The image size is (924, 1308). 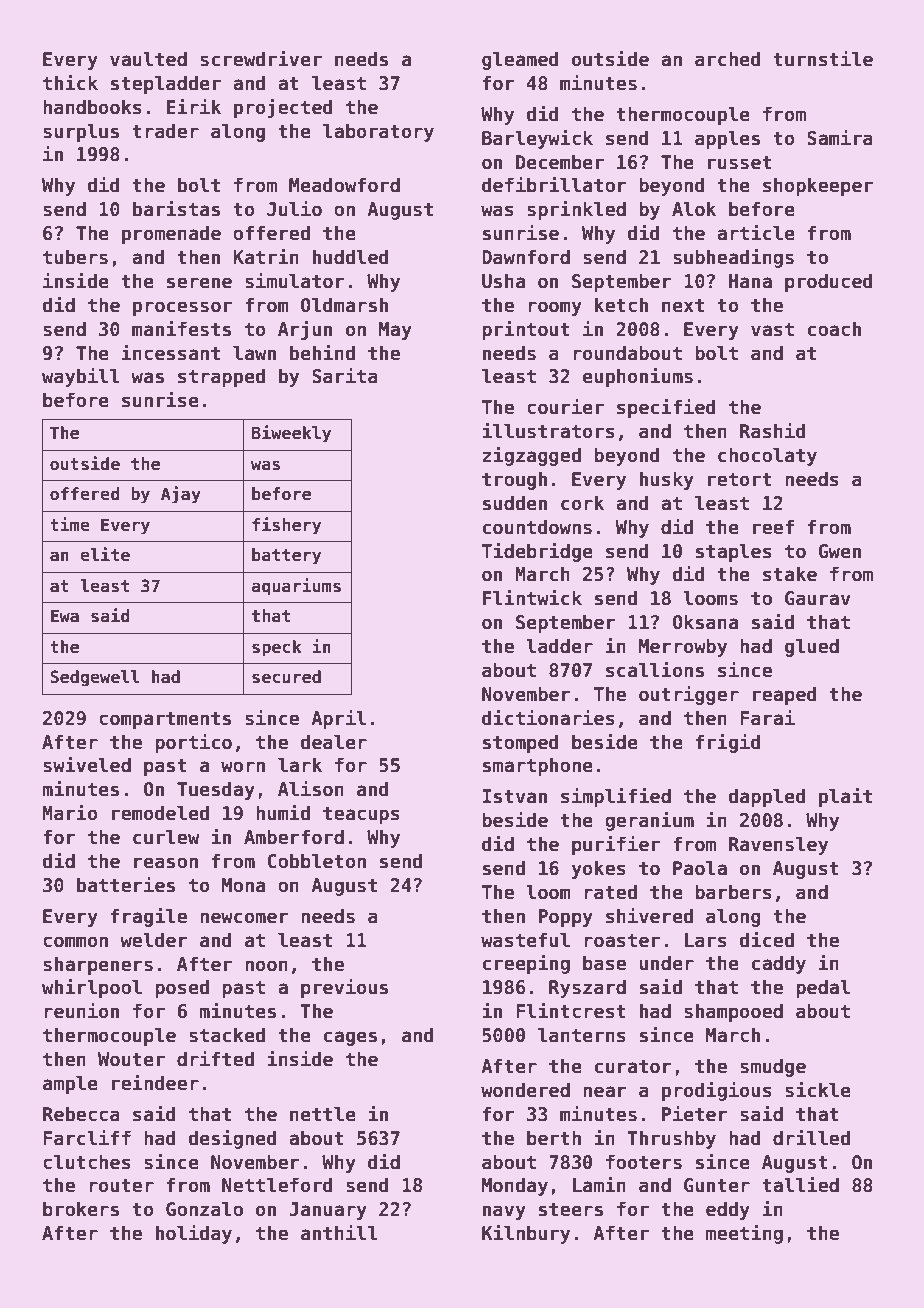 What do you see at coordinates (75, 942) in the screenshot?
I see `common` at bounding box center [75, 942].
